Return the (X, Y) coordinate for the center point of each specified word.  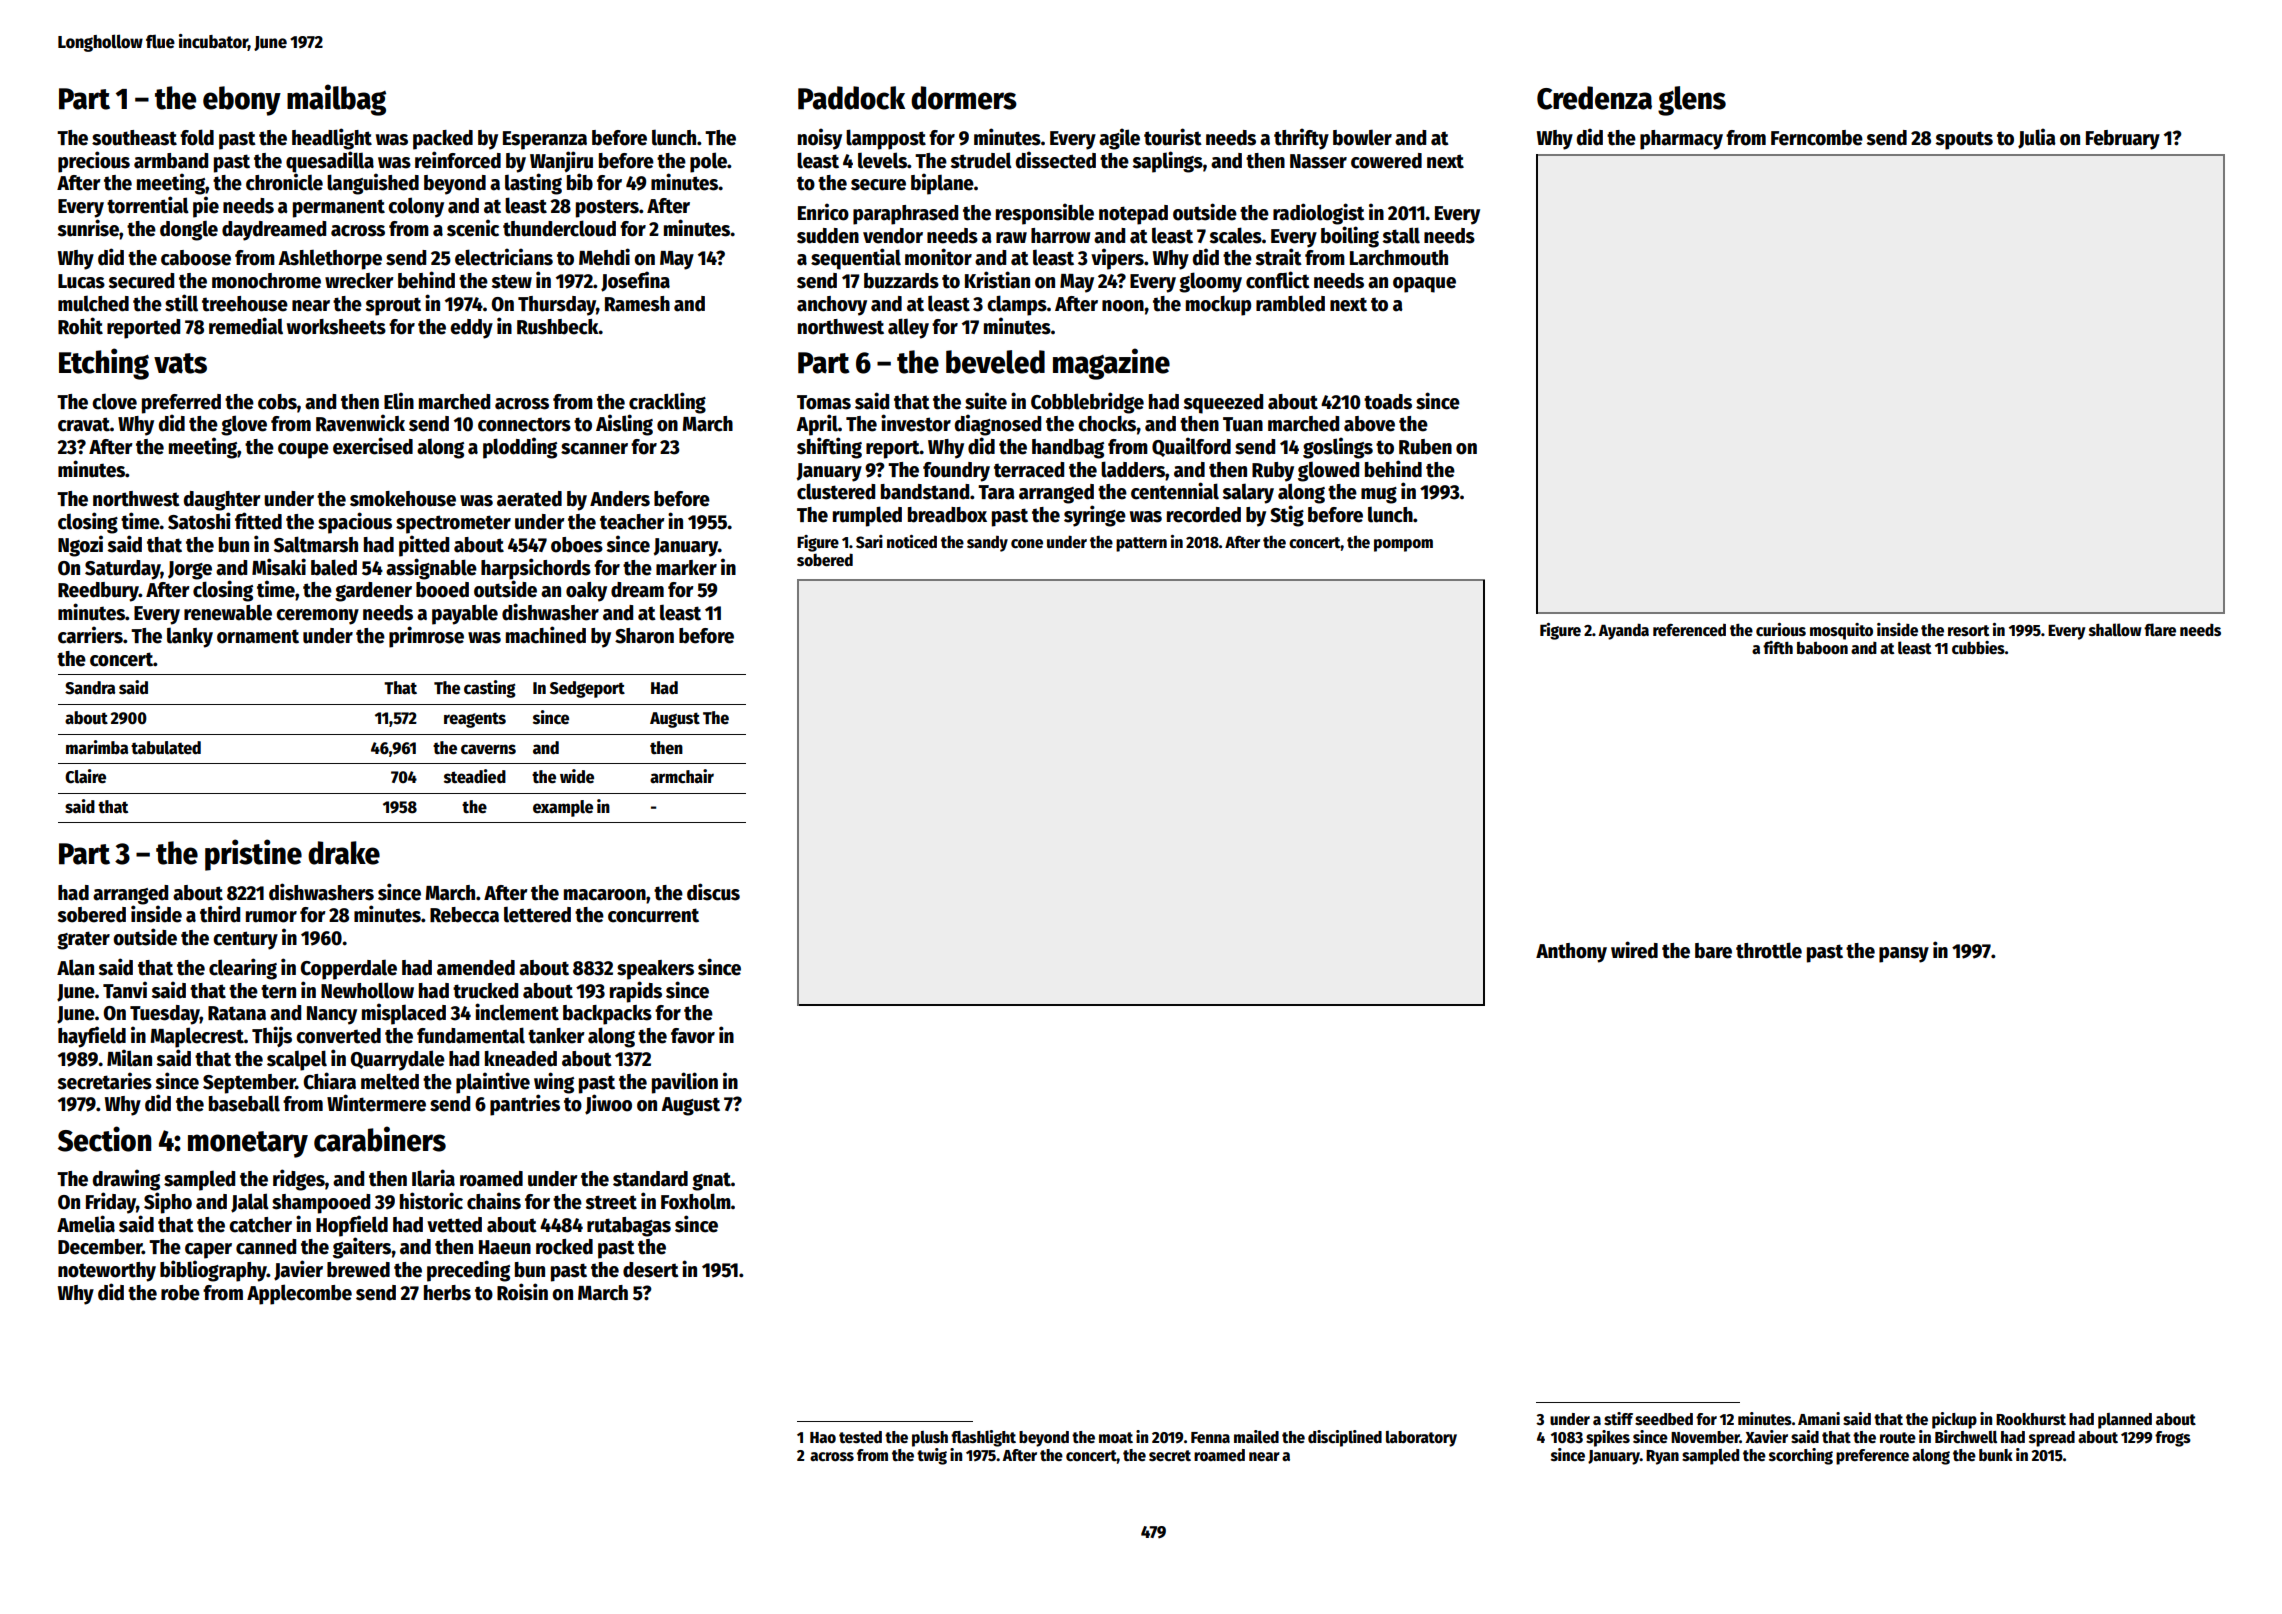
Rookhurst (2031, 1419)
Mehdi (604, 257)
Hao (823, 1438)
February (2123, 140)
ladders (1133, 469)
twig (932, 1456)
